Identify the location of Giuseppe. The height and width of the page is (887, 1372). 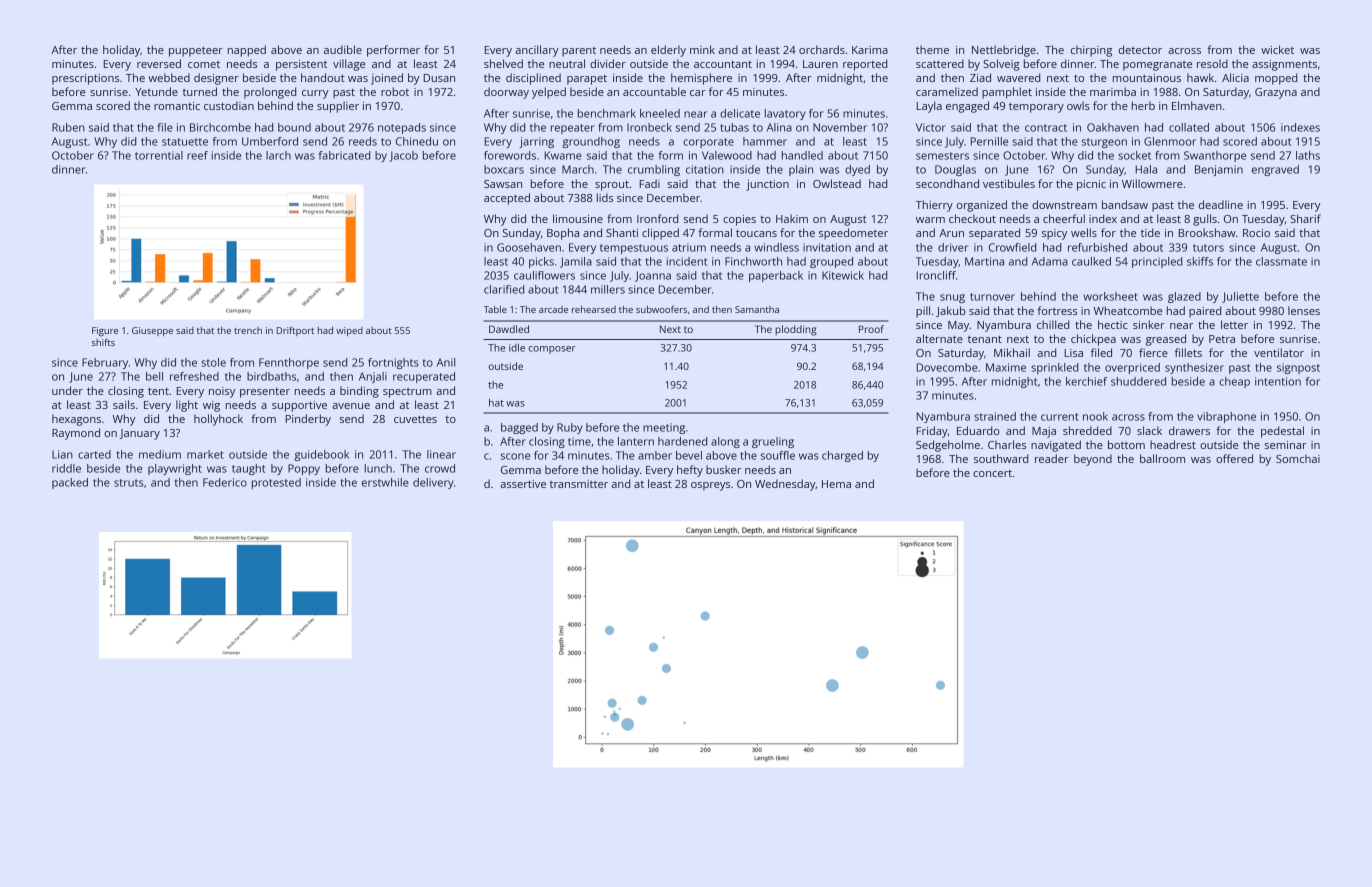
(152, 331).
